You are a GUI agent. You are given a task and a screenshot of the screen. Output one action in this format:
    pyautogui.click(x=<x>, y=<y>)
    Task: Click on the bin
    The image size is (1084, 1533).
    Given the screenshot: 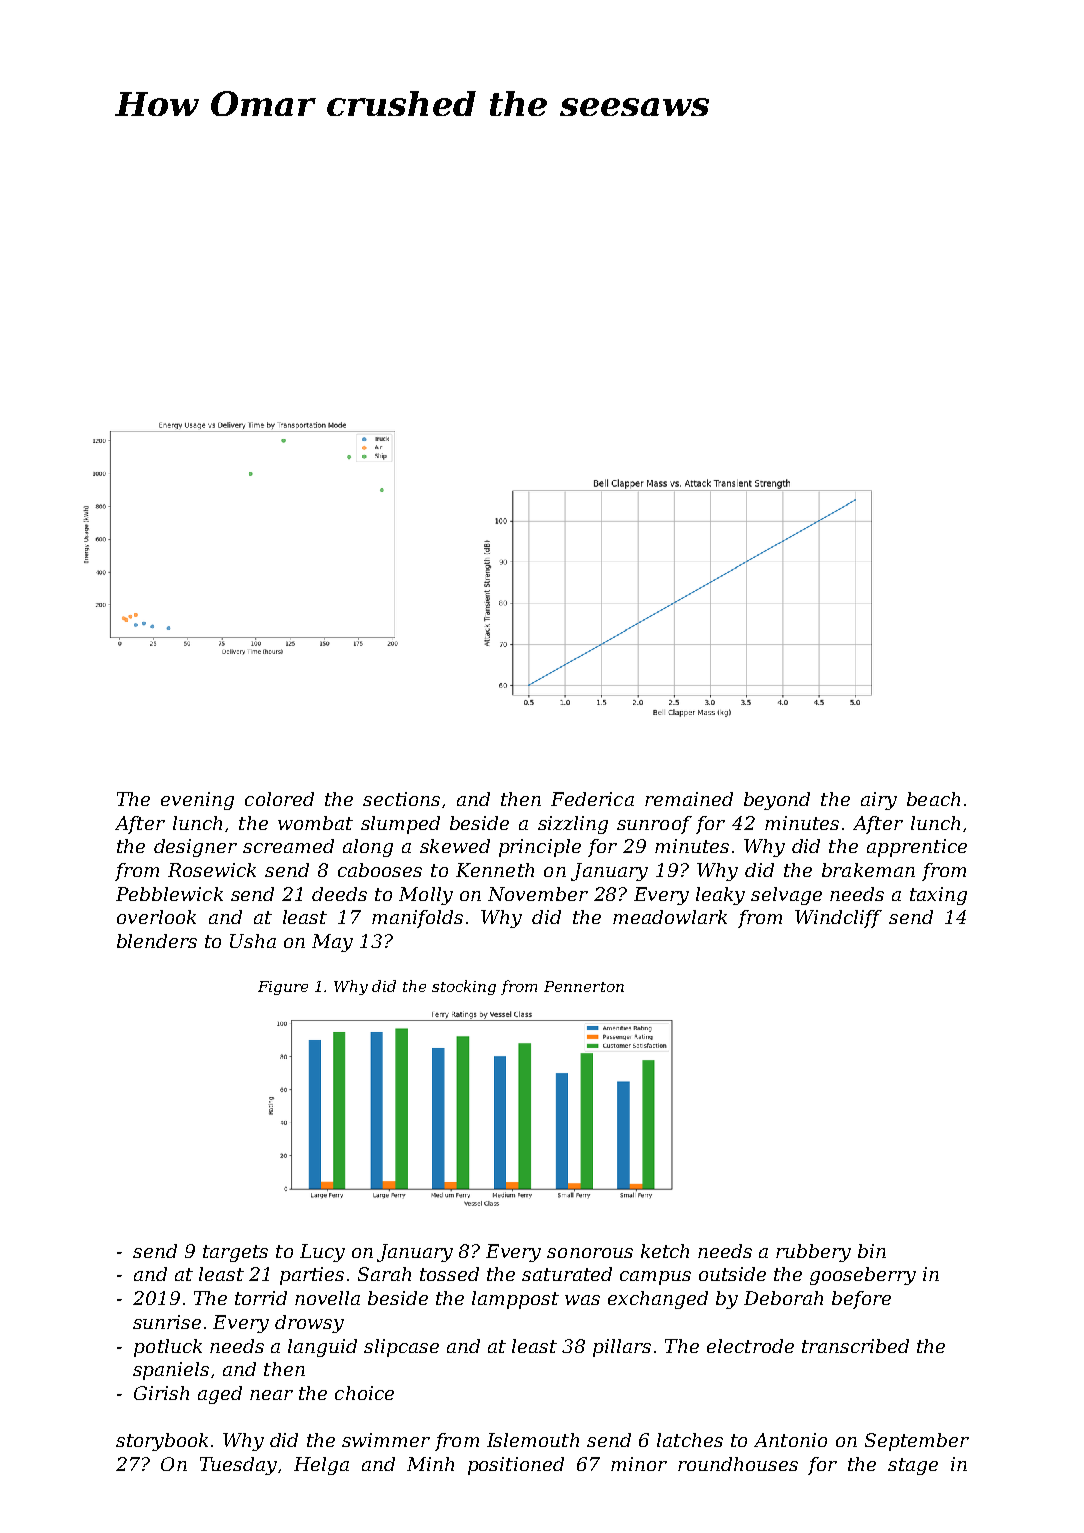 What is the action you would take?
    pyautogui.click(x=872, y=1251)
